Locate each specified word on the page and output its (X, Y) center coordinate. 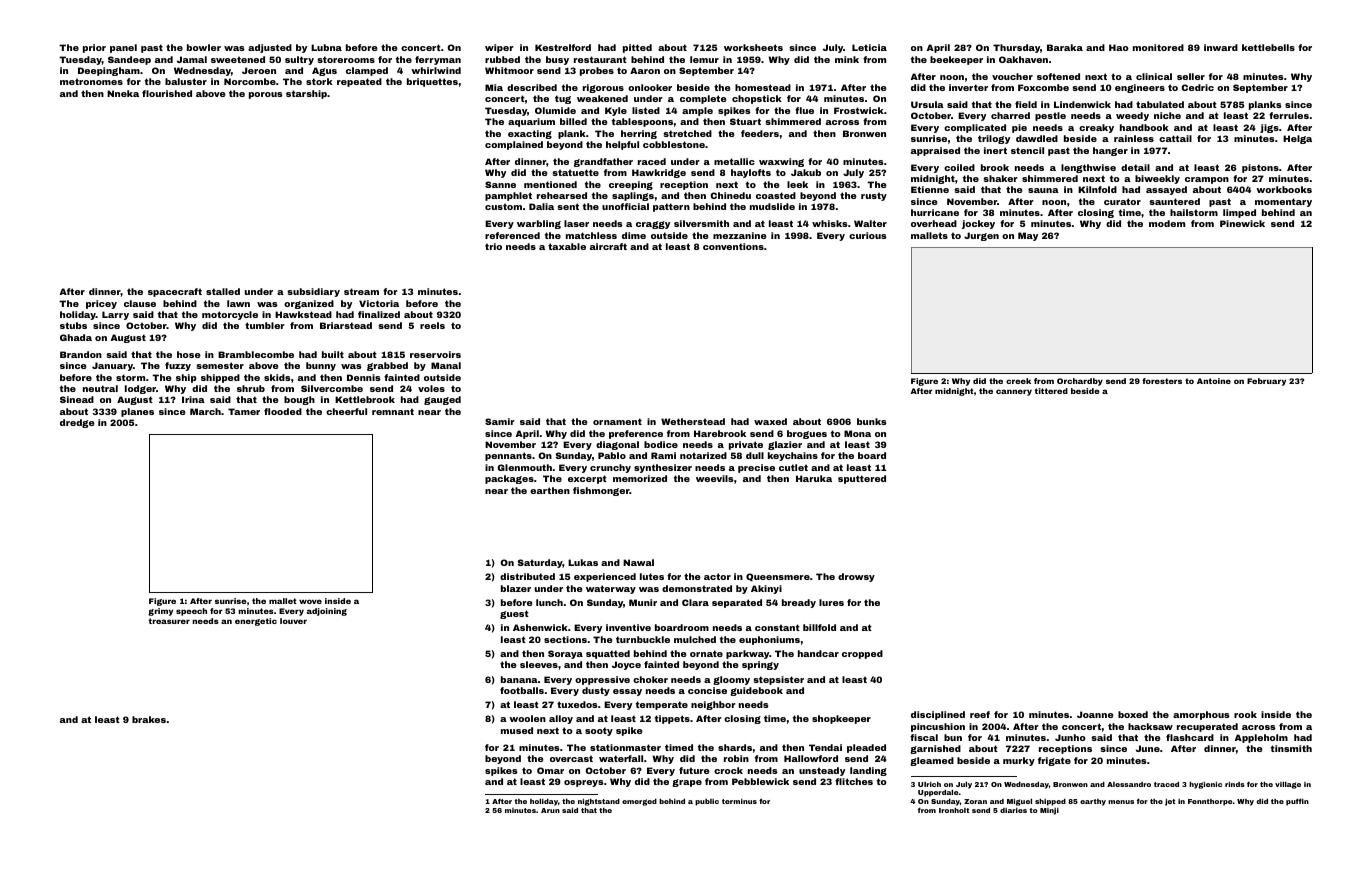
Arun (550, 810)
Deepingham (109, 71)
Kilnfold (1097, 189)
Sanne (500, 184)
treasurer (169, 621)
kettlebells (1268, 47)
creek (1018, 381)
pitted (637, 48)
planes (137, 412)
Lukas (583, 562)
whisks (830, 223)
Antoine (1214, 381)
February (1266, 382)
